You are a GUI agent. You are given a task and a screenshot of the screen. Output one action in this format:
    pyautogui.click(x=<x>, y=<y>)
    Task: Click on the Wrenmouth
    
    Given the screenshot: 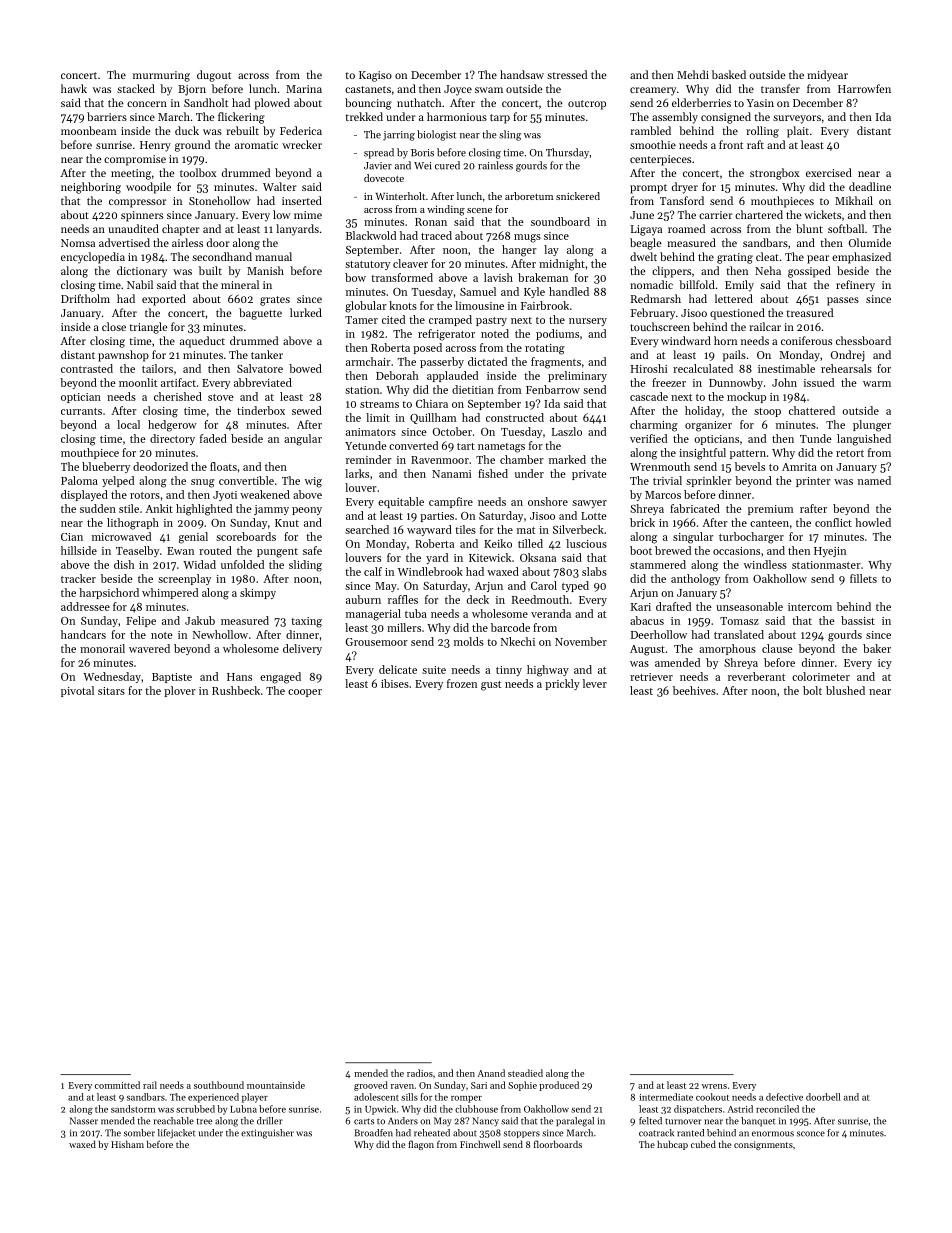 What is the action you would take?
    pyautogui.click(x=660, y=466)
